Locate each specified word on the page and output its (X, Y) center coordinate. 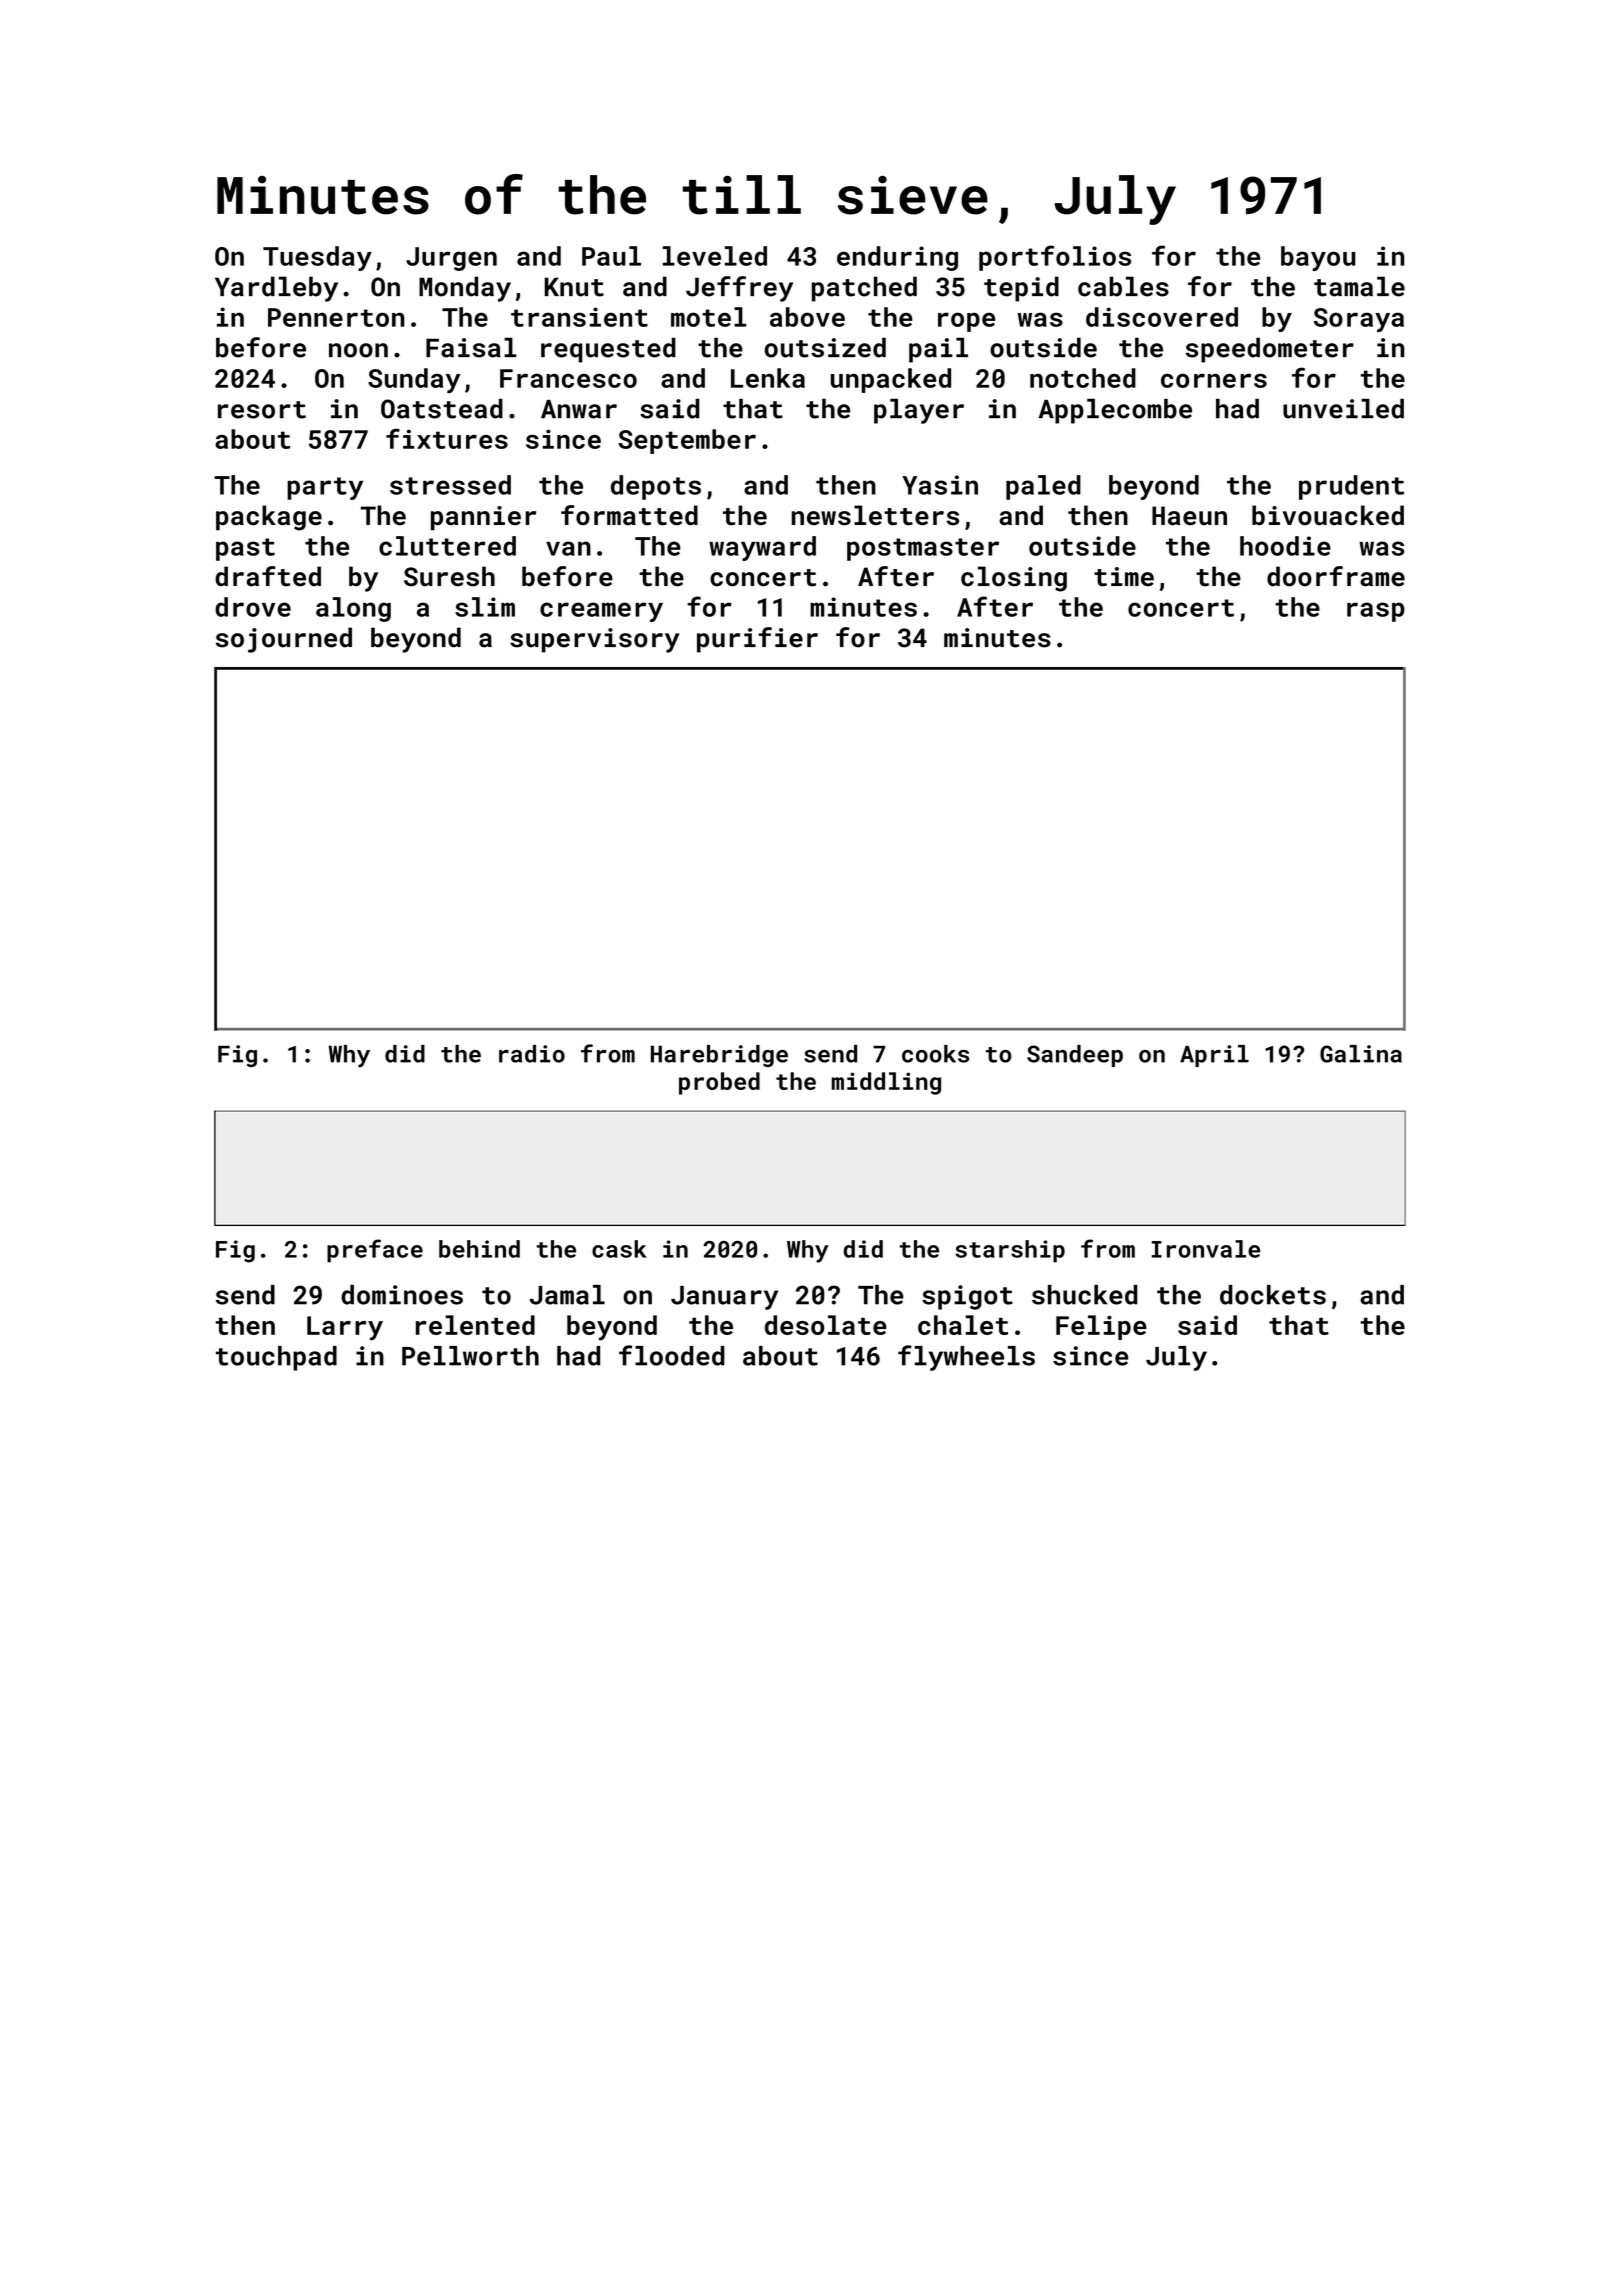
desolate (826, 1325)
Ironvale (1206, 1249)
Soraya (1359, 320)
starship (1010, 1251)
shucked (1085, 1295)
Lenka (768, 378)
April (1214, 1056)
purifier (757, 640)
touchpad (276, 1358)
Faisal (471, 347)
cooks (935, 1054)
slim (485, 607)
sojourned (284, 640)
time (1124, 577)
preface (375, 1251)
